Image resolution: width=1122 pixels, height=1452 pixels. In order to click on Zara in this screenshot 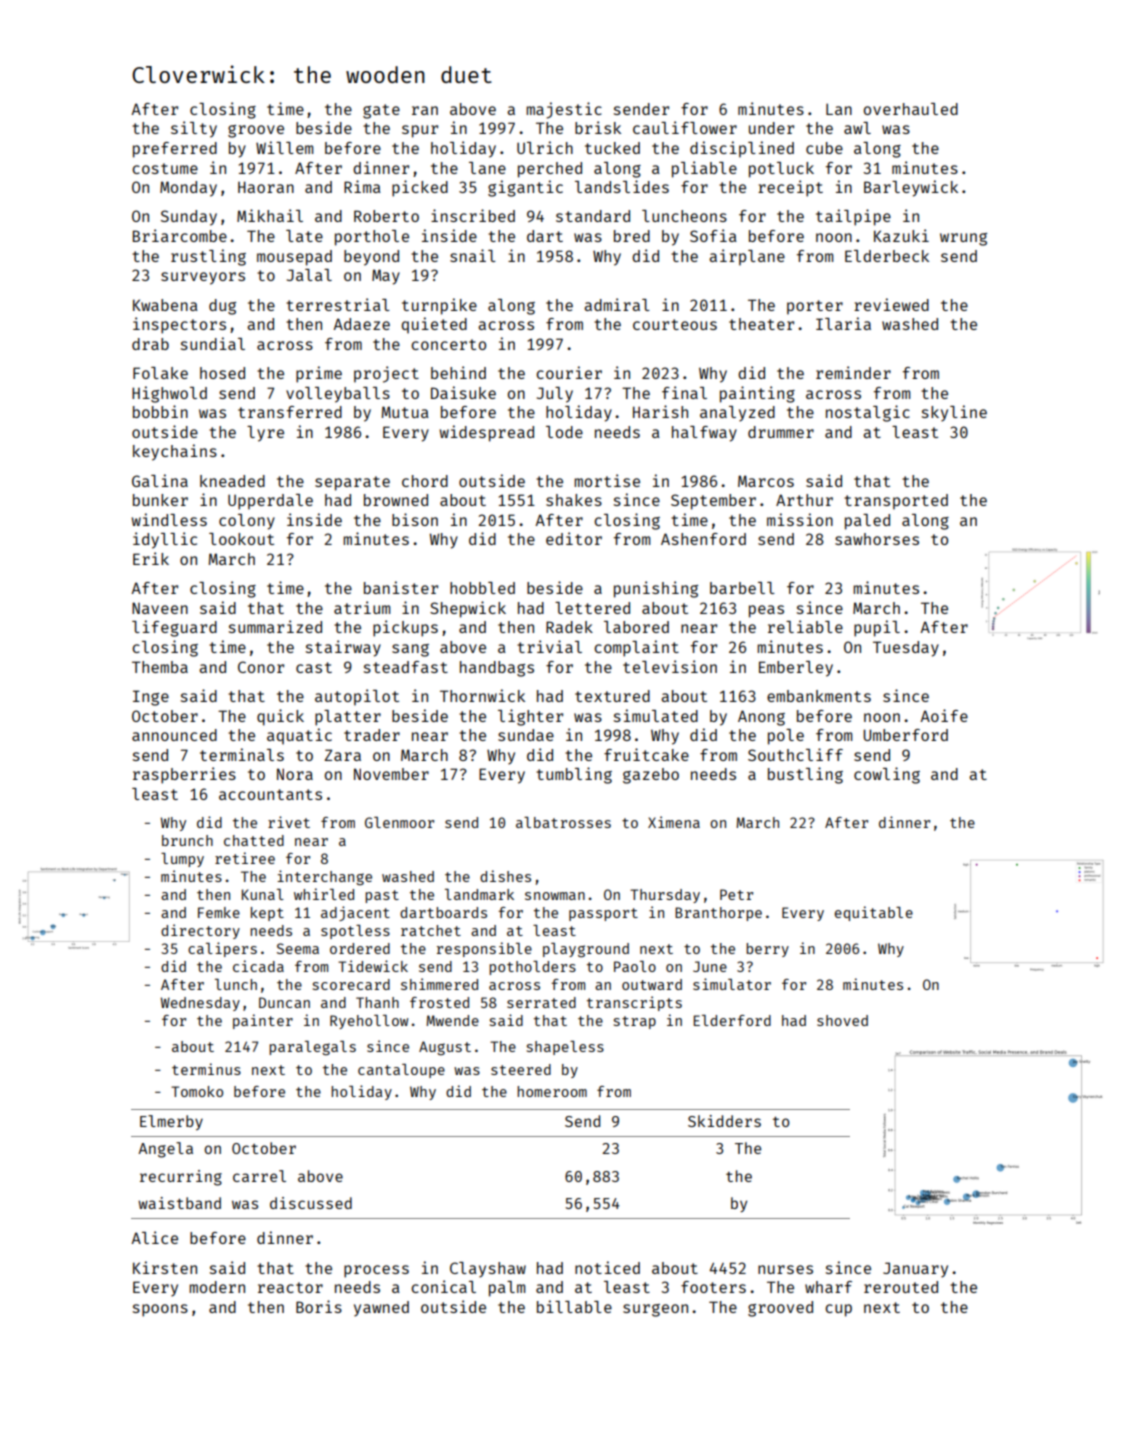, I will do `click(342, 755)`.
